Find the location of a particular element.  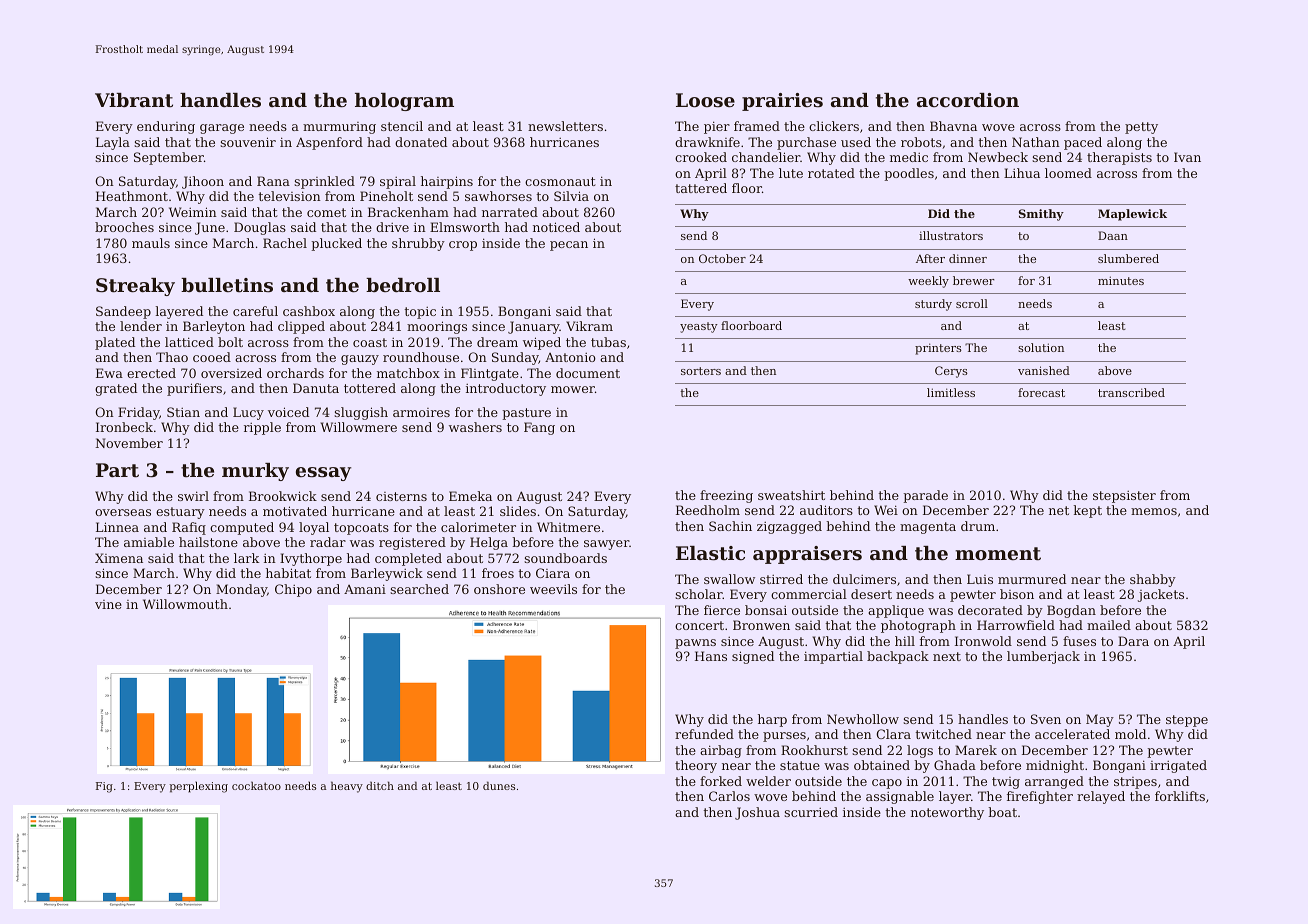

cockatoo is located at coordinates (256, 785).
